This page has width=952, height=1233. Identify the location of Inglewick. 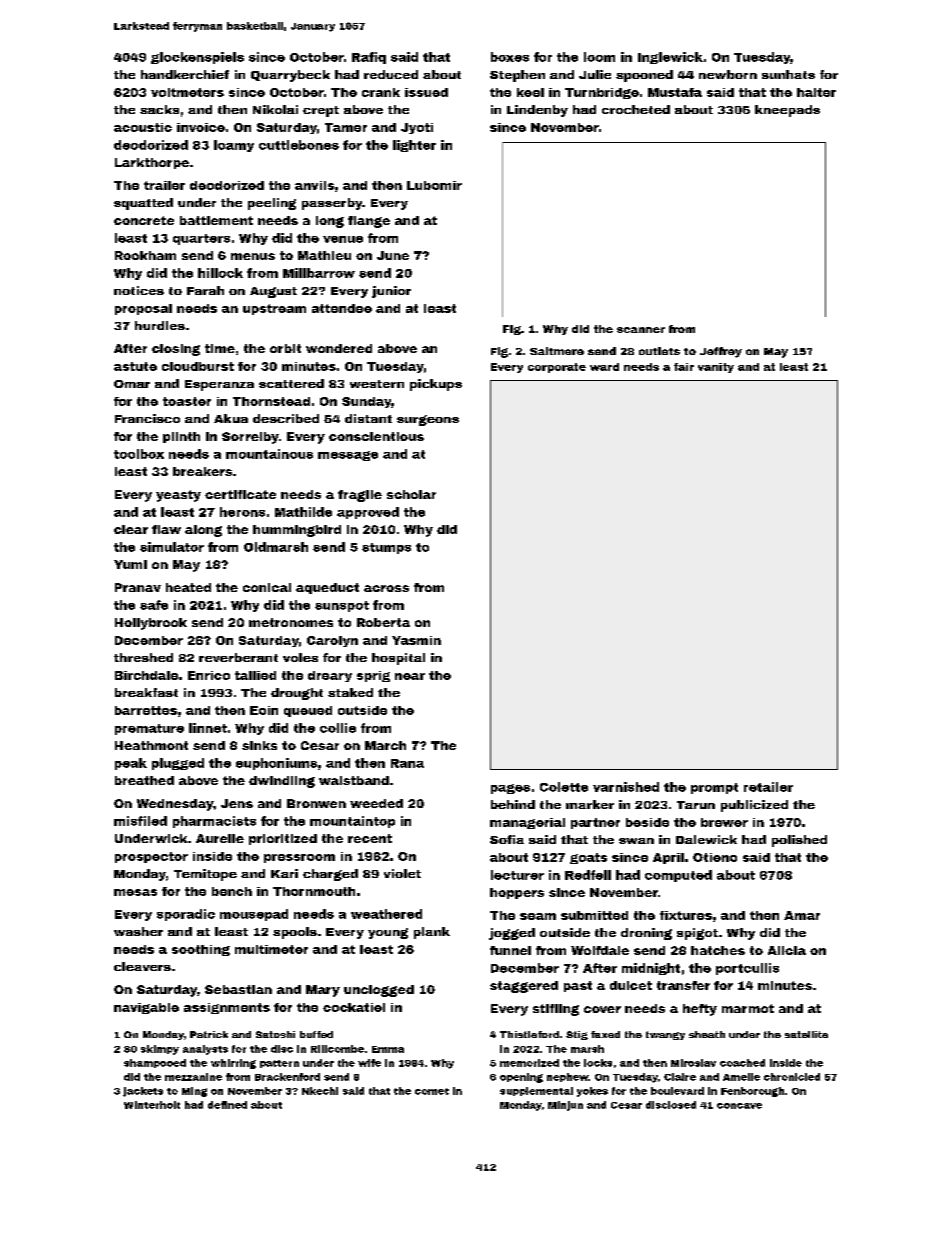
(670, 58).
